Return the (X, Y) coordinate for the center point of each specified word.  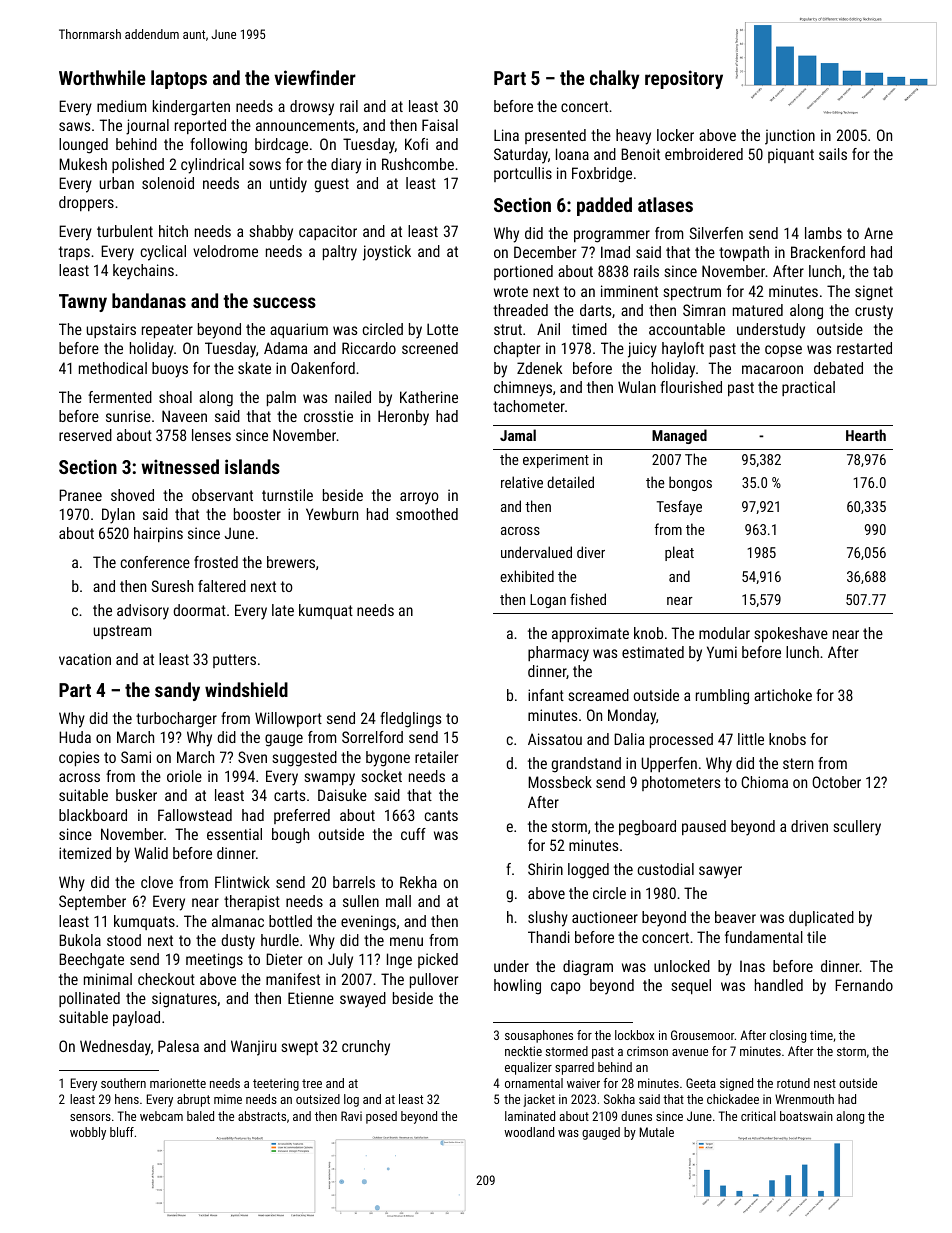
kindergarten (191, 108)
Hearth (866, 435)
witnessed (180, 466)
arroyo (419, 498)
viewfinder (315, 77)
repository (684, 79)
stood (124, 940)
